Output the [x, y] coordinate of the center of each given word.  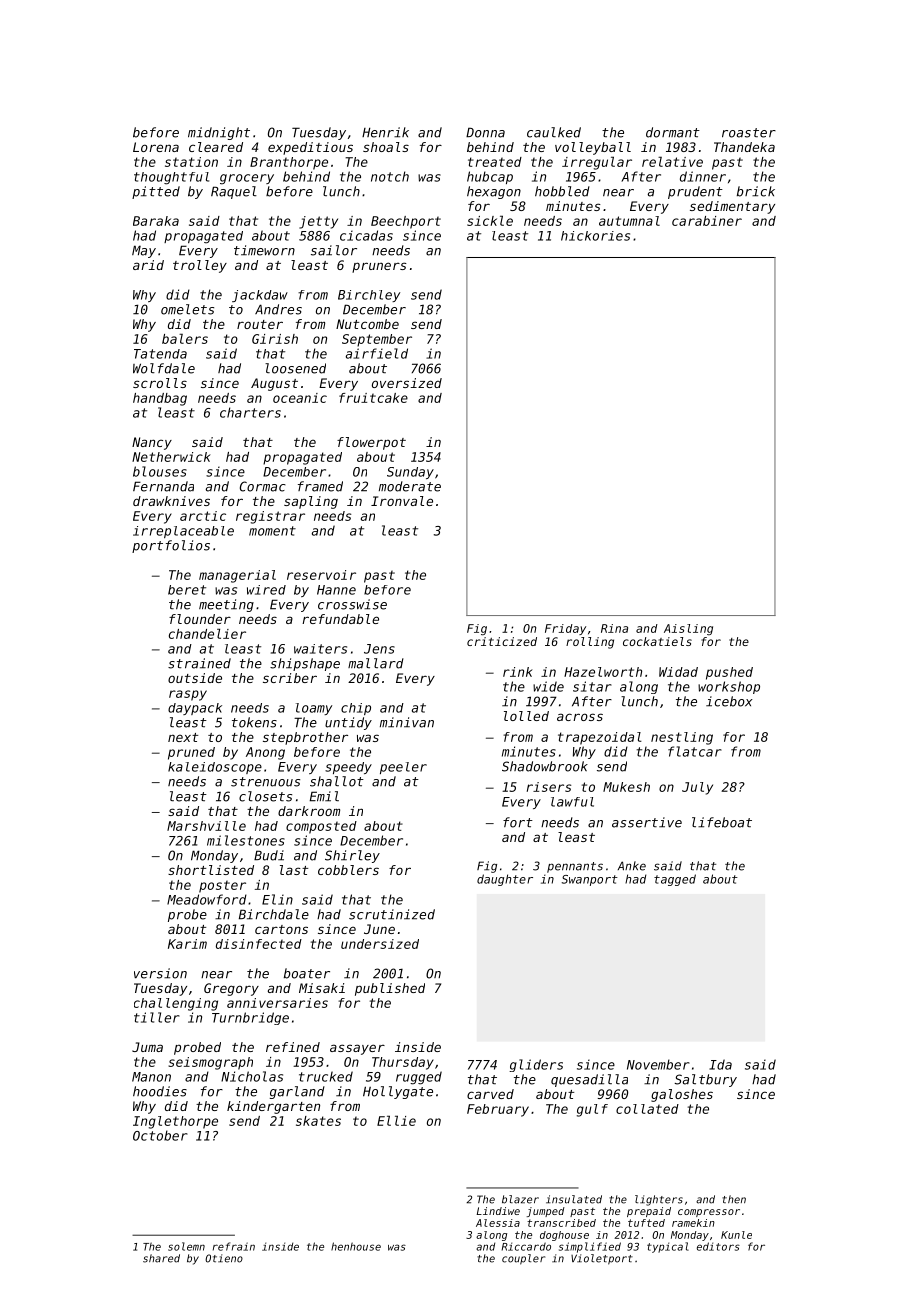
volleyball [593, 148]
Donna [485, 132]
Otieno [224, 1258]
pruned [191, 753]
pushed [729, 673]
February [498, 1110]
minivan [407, 722]
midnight [219, 133]
